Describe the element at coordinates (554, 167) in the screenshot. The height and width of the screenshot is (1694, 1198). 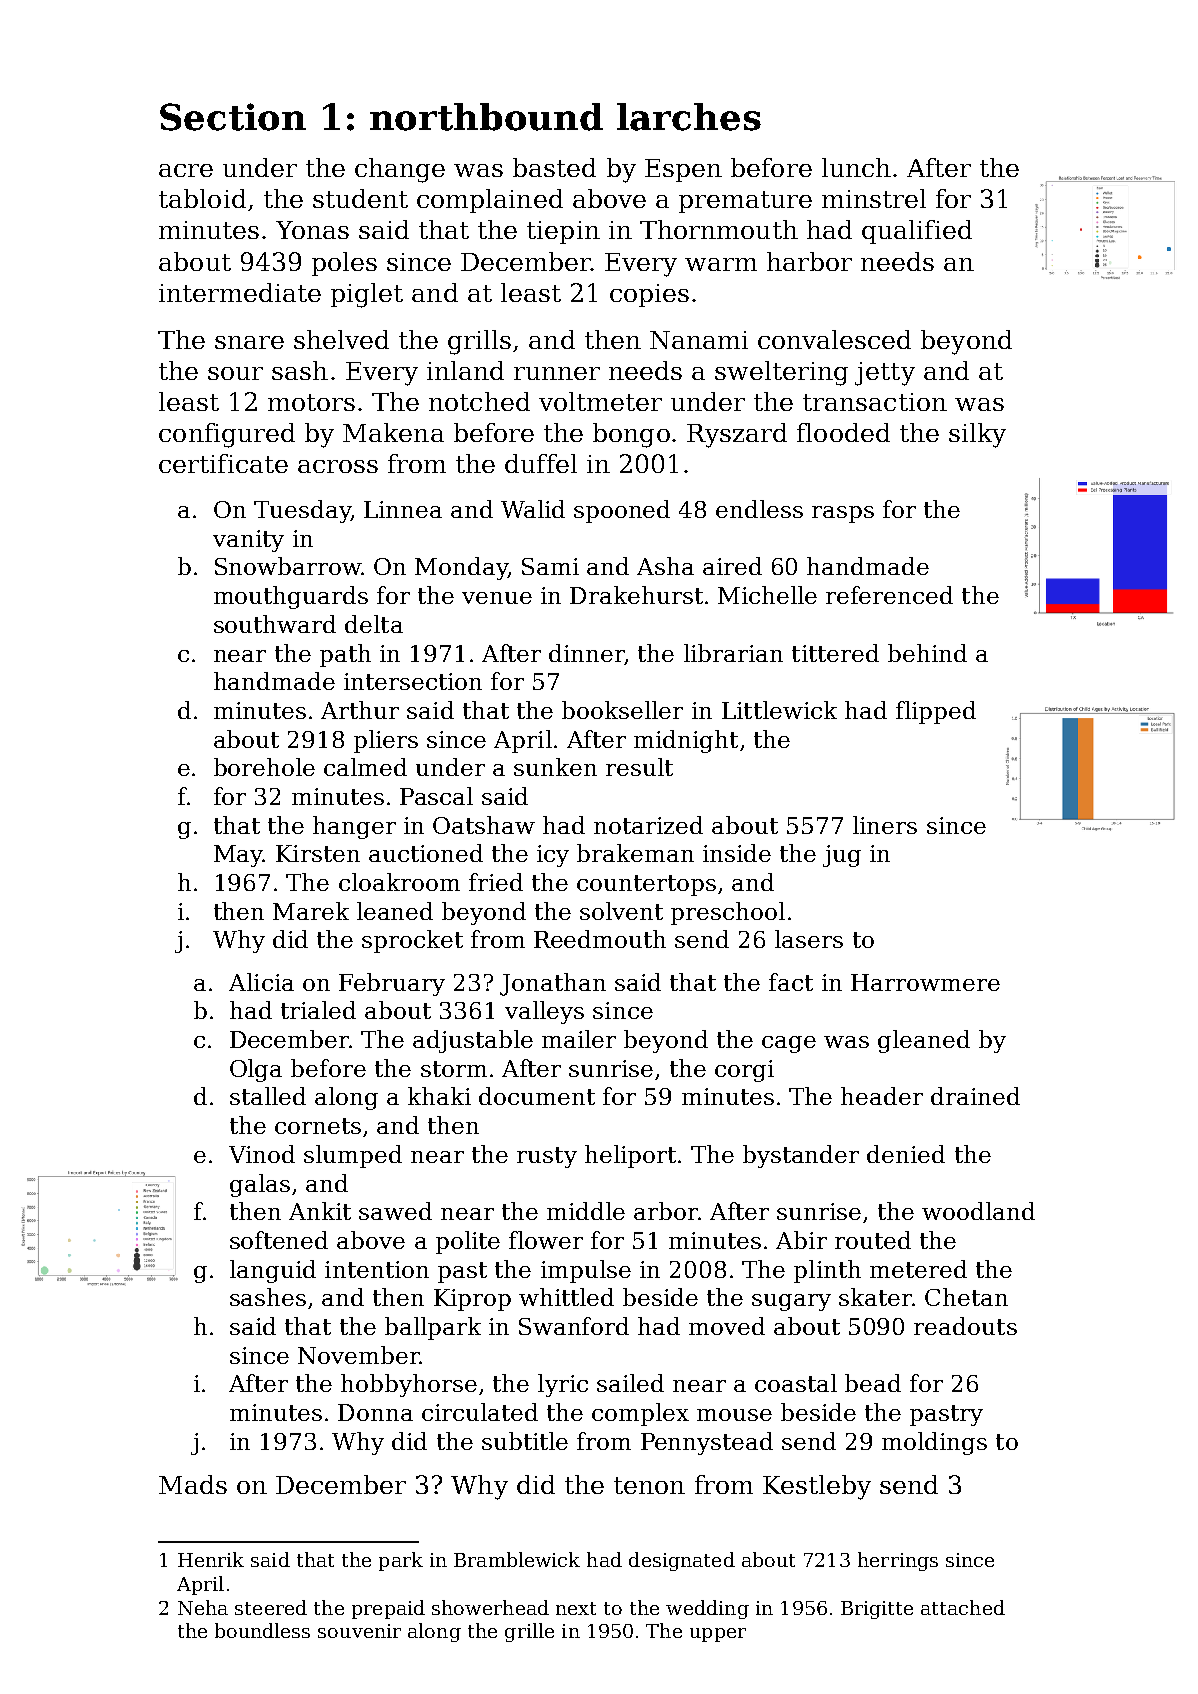
I see `basted` at that location.
